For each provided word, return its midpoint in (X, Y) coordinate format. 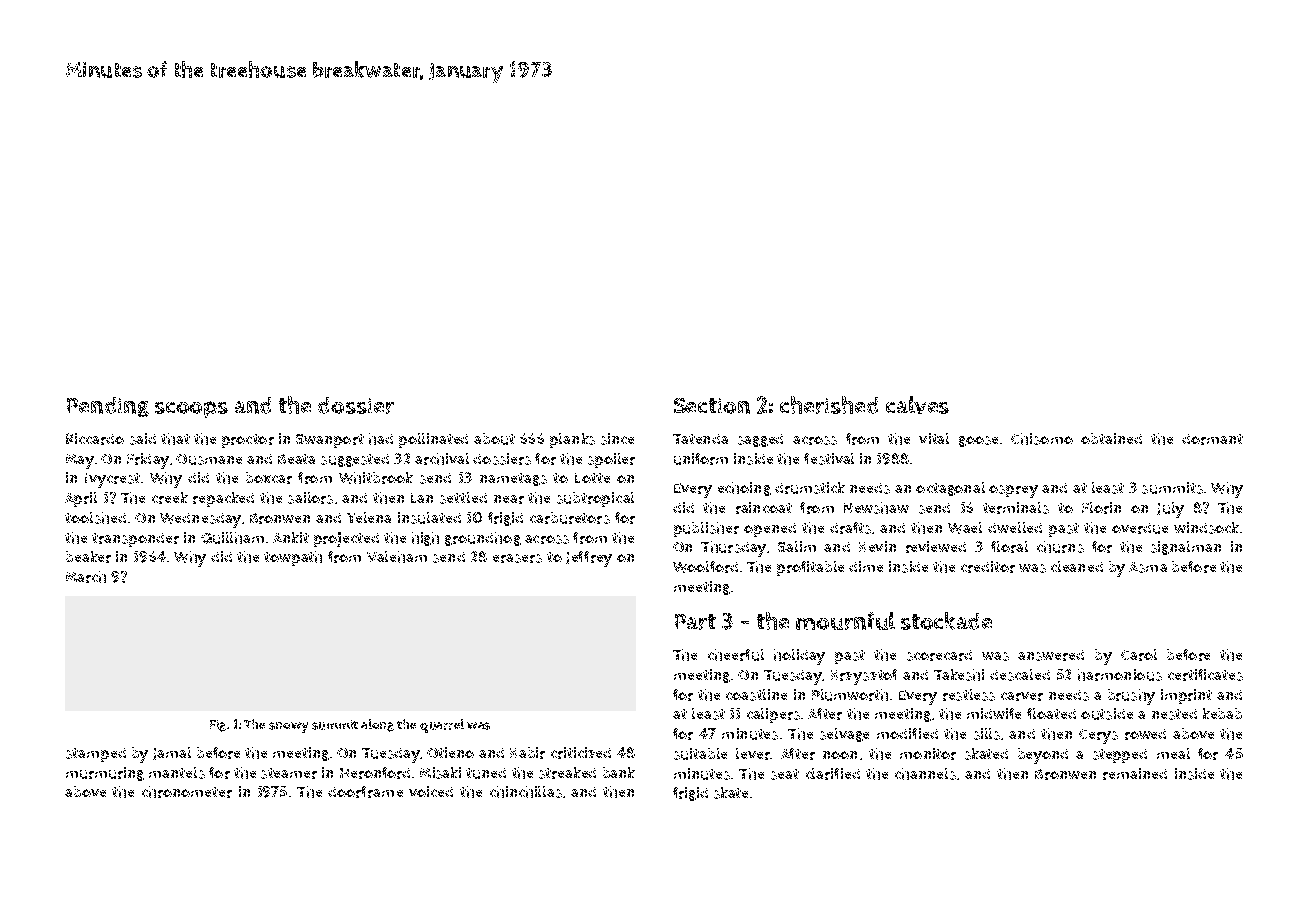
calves (917, 405)
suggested (355, 460)
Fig (218, 726)
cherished (829, 405)
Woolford (705, 567)
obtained (1111, 438)
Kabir (527, 753)
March (86, 577)
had (381, 439)
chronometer (187, 792)
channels (925, 774)
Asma (1148, 567)
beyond (1043, 756)
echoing (744, 489)
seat (785, 774)
